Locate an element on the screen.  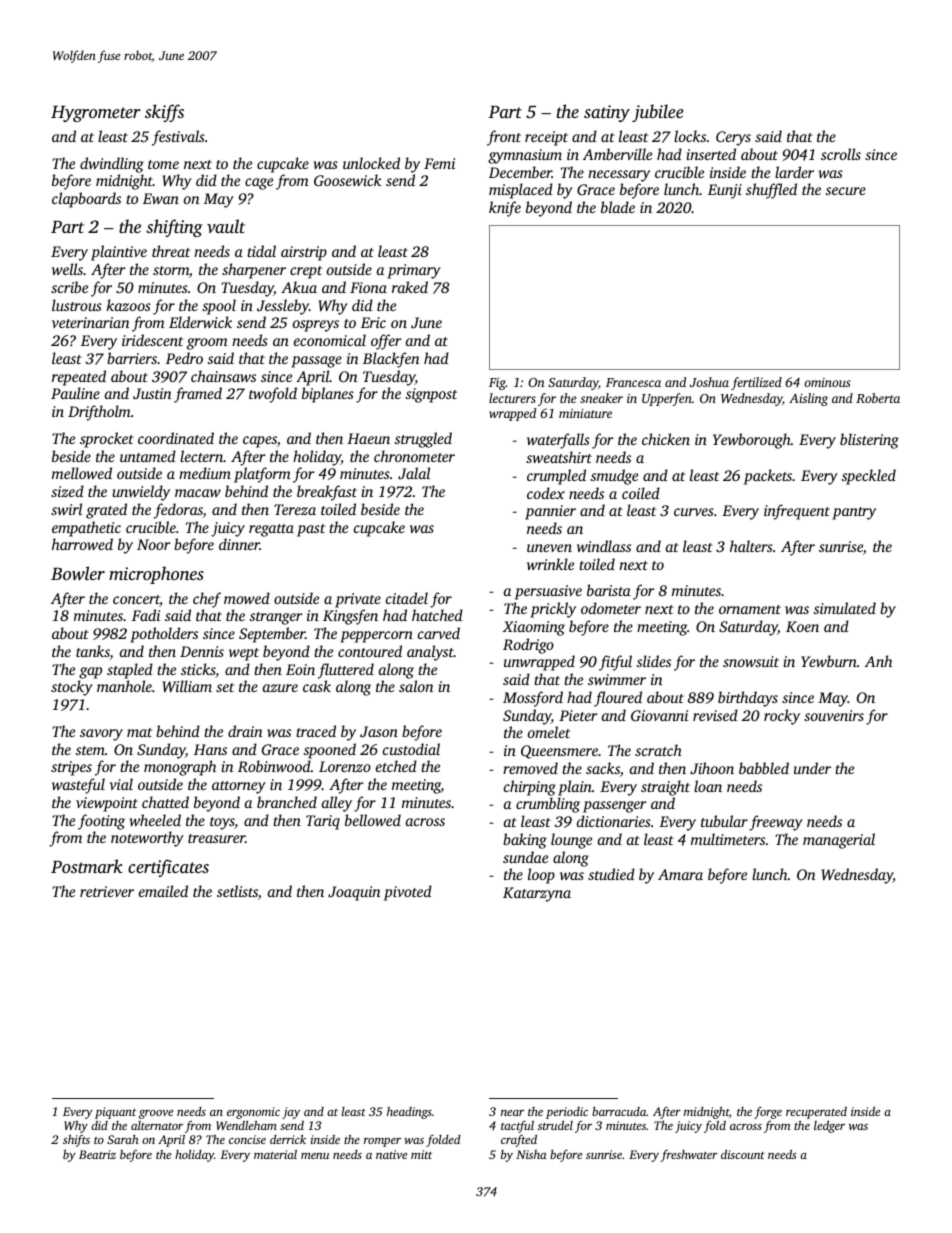
satiny is located at coordinates (607, 113).
